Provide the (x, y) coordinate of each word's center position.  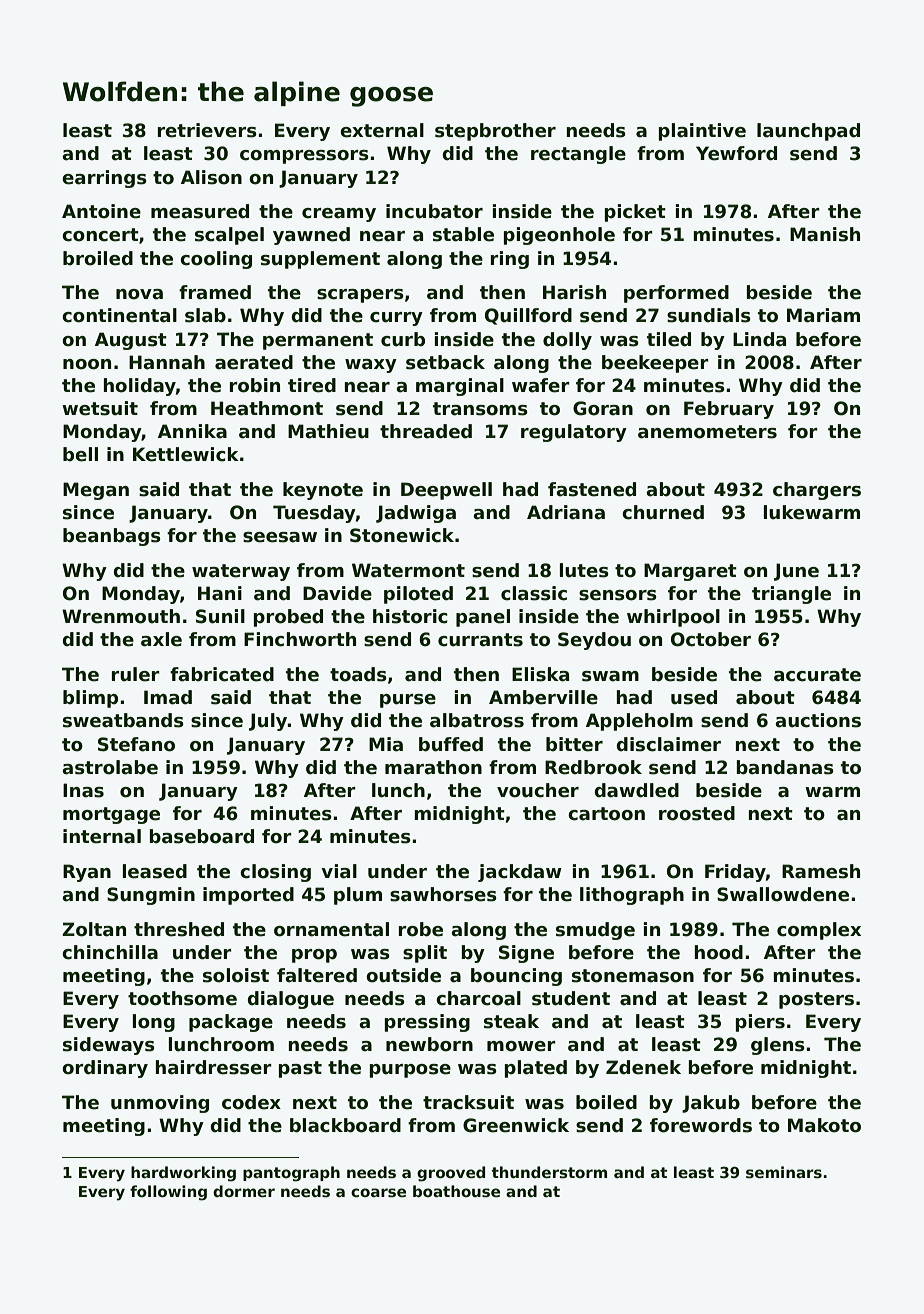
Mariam (823, 315)
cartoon (606, 814)
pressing (427, 1023)
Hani (220, 593)
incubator (434, 211)
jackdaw (520, 873)
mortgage (111, 815)
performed (676, 294)
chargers (817, 491)
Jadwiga (416, 514)
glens (778, 1046)
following (168, 1193)
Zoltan (94, 929)
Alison (211, 177)
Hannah (167, 362)
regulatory (574, 433)
